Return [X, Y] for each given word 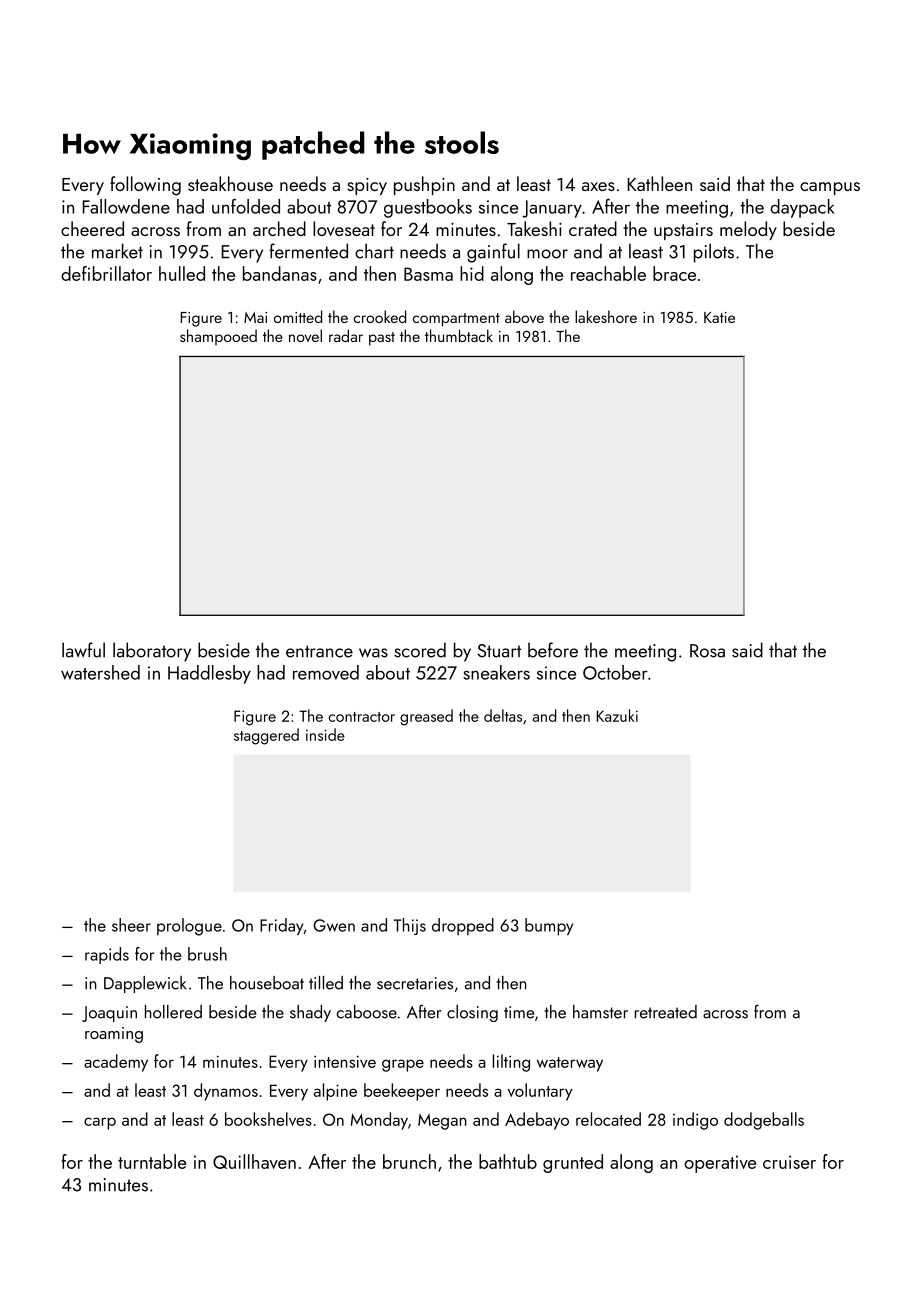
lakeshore [606, 316]
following [145, 186]
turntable [152, 1161]
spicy [367, 186]
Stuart [499, 651]
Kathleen [659, 183]
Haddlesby [209, 674]
